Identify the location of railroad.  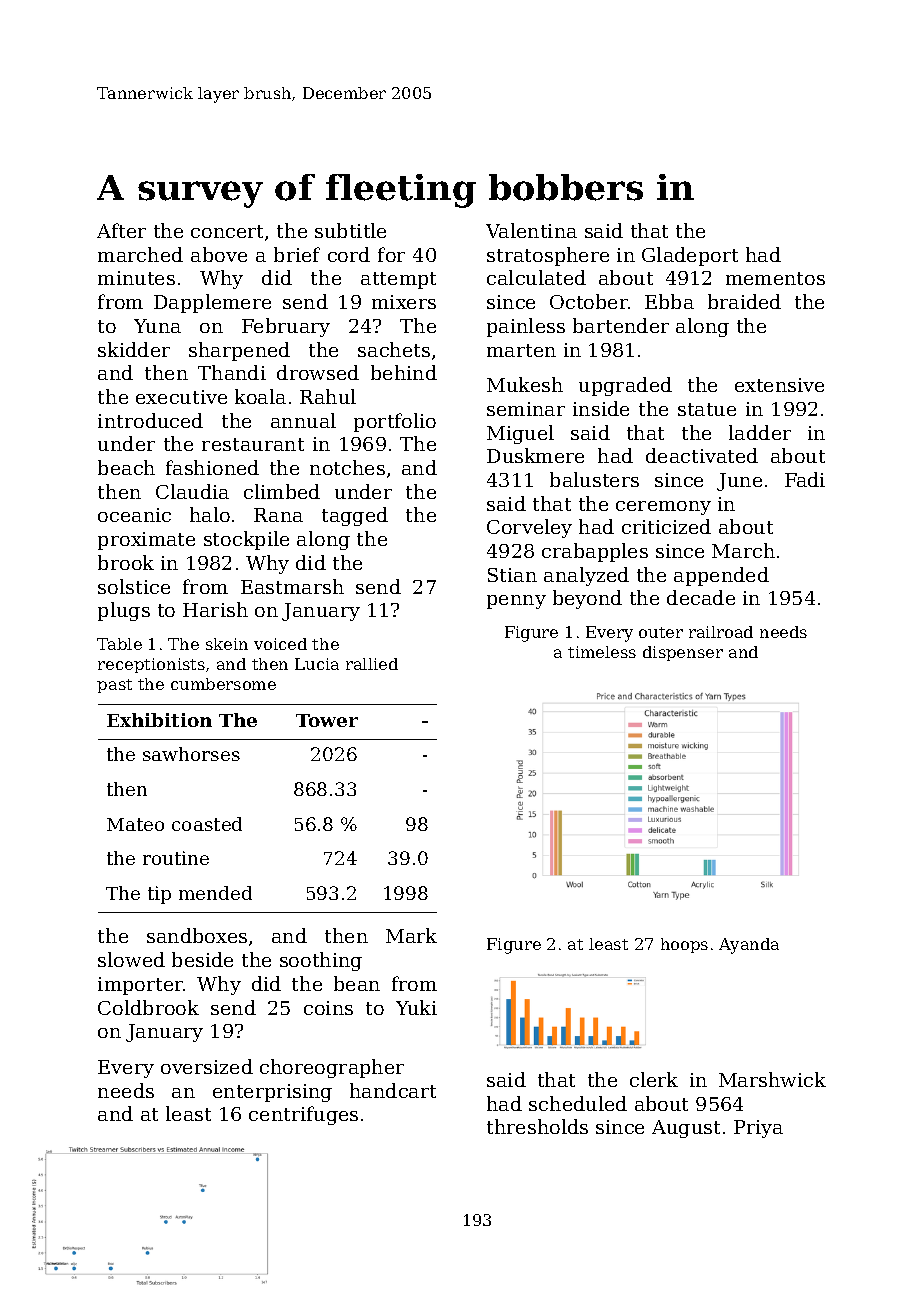
(721, 632).
